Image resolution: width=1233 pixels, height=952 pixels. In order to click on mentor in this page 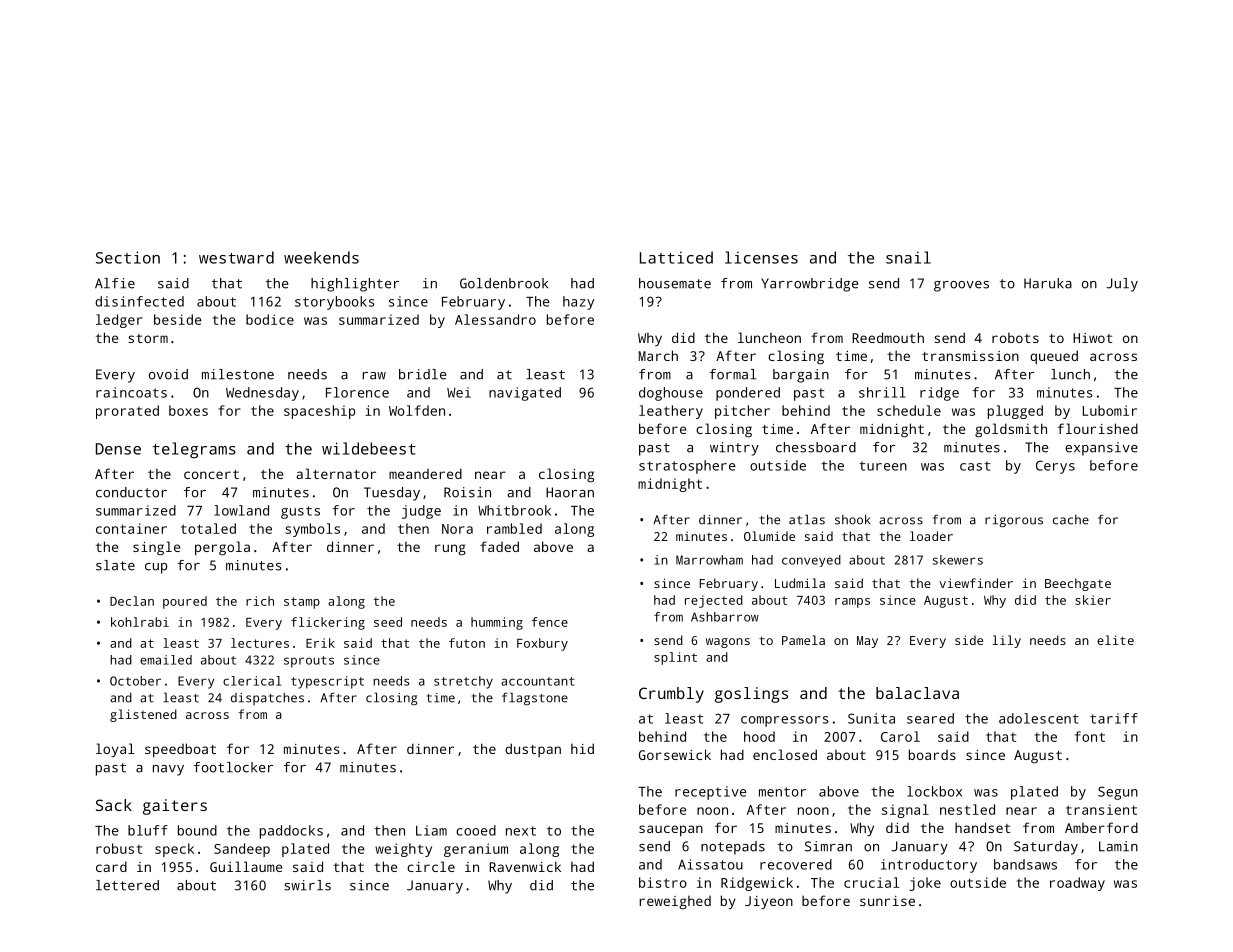, I will do `click(782, 792)`.
